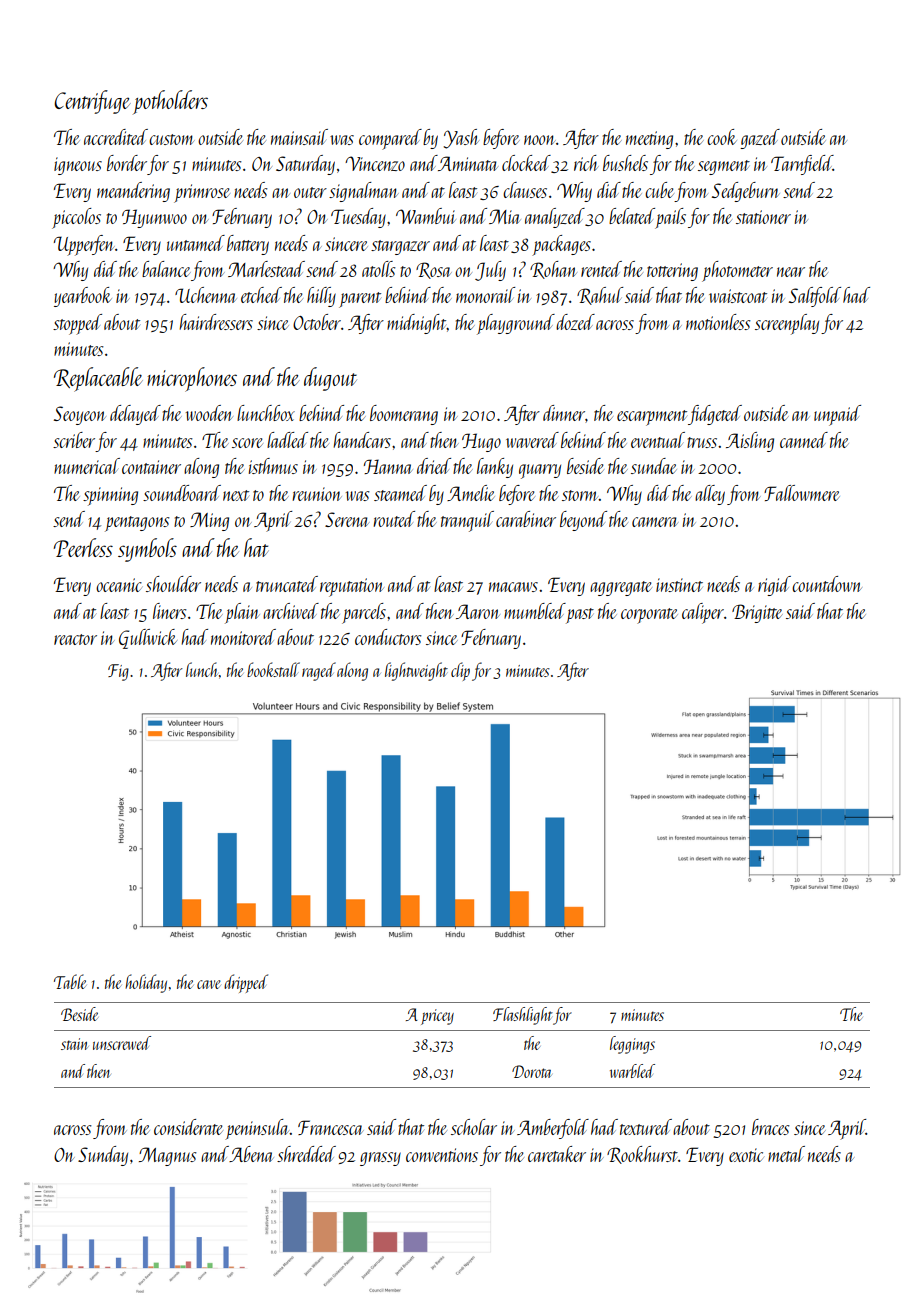 The image size is (924, 1314). I want to click on clip, so click(460, 671).
